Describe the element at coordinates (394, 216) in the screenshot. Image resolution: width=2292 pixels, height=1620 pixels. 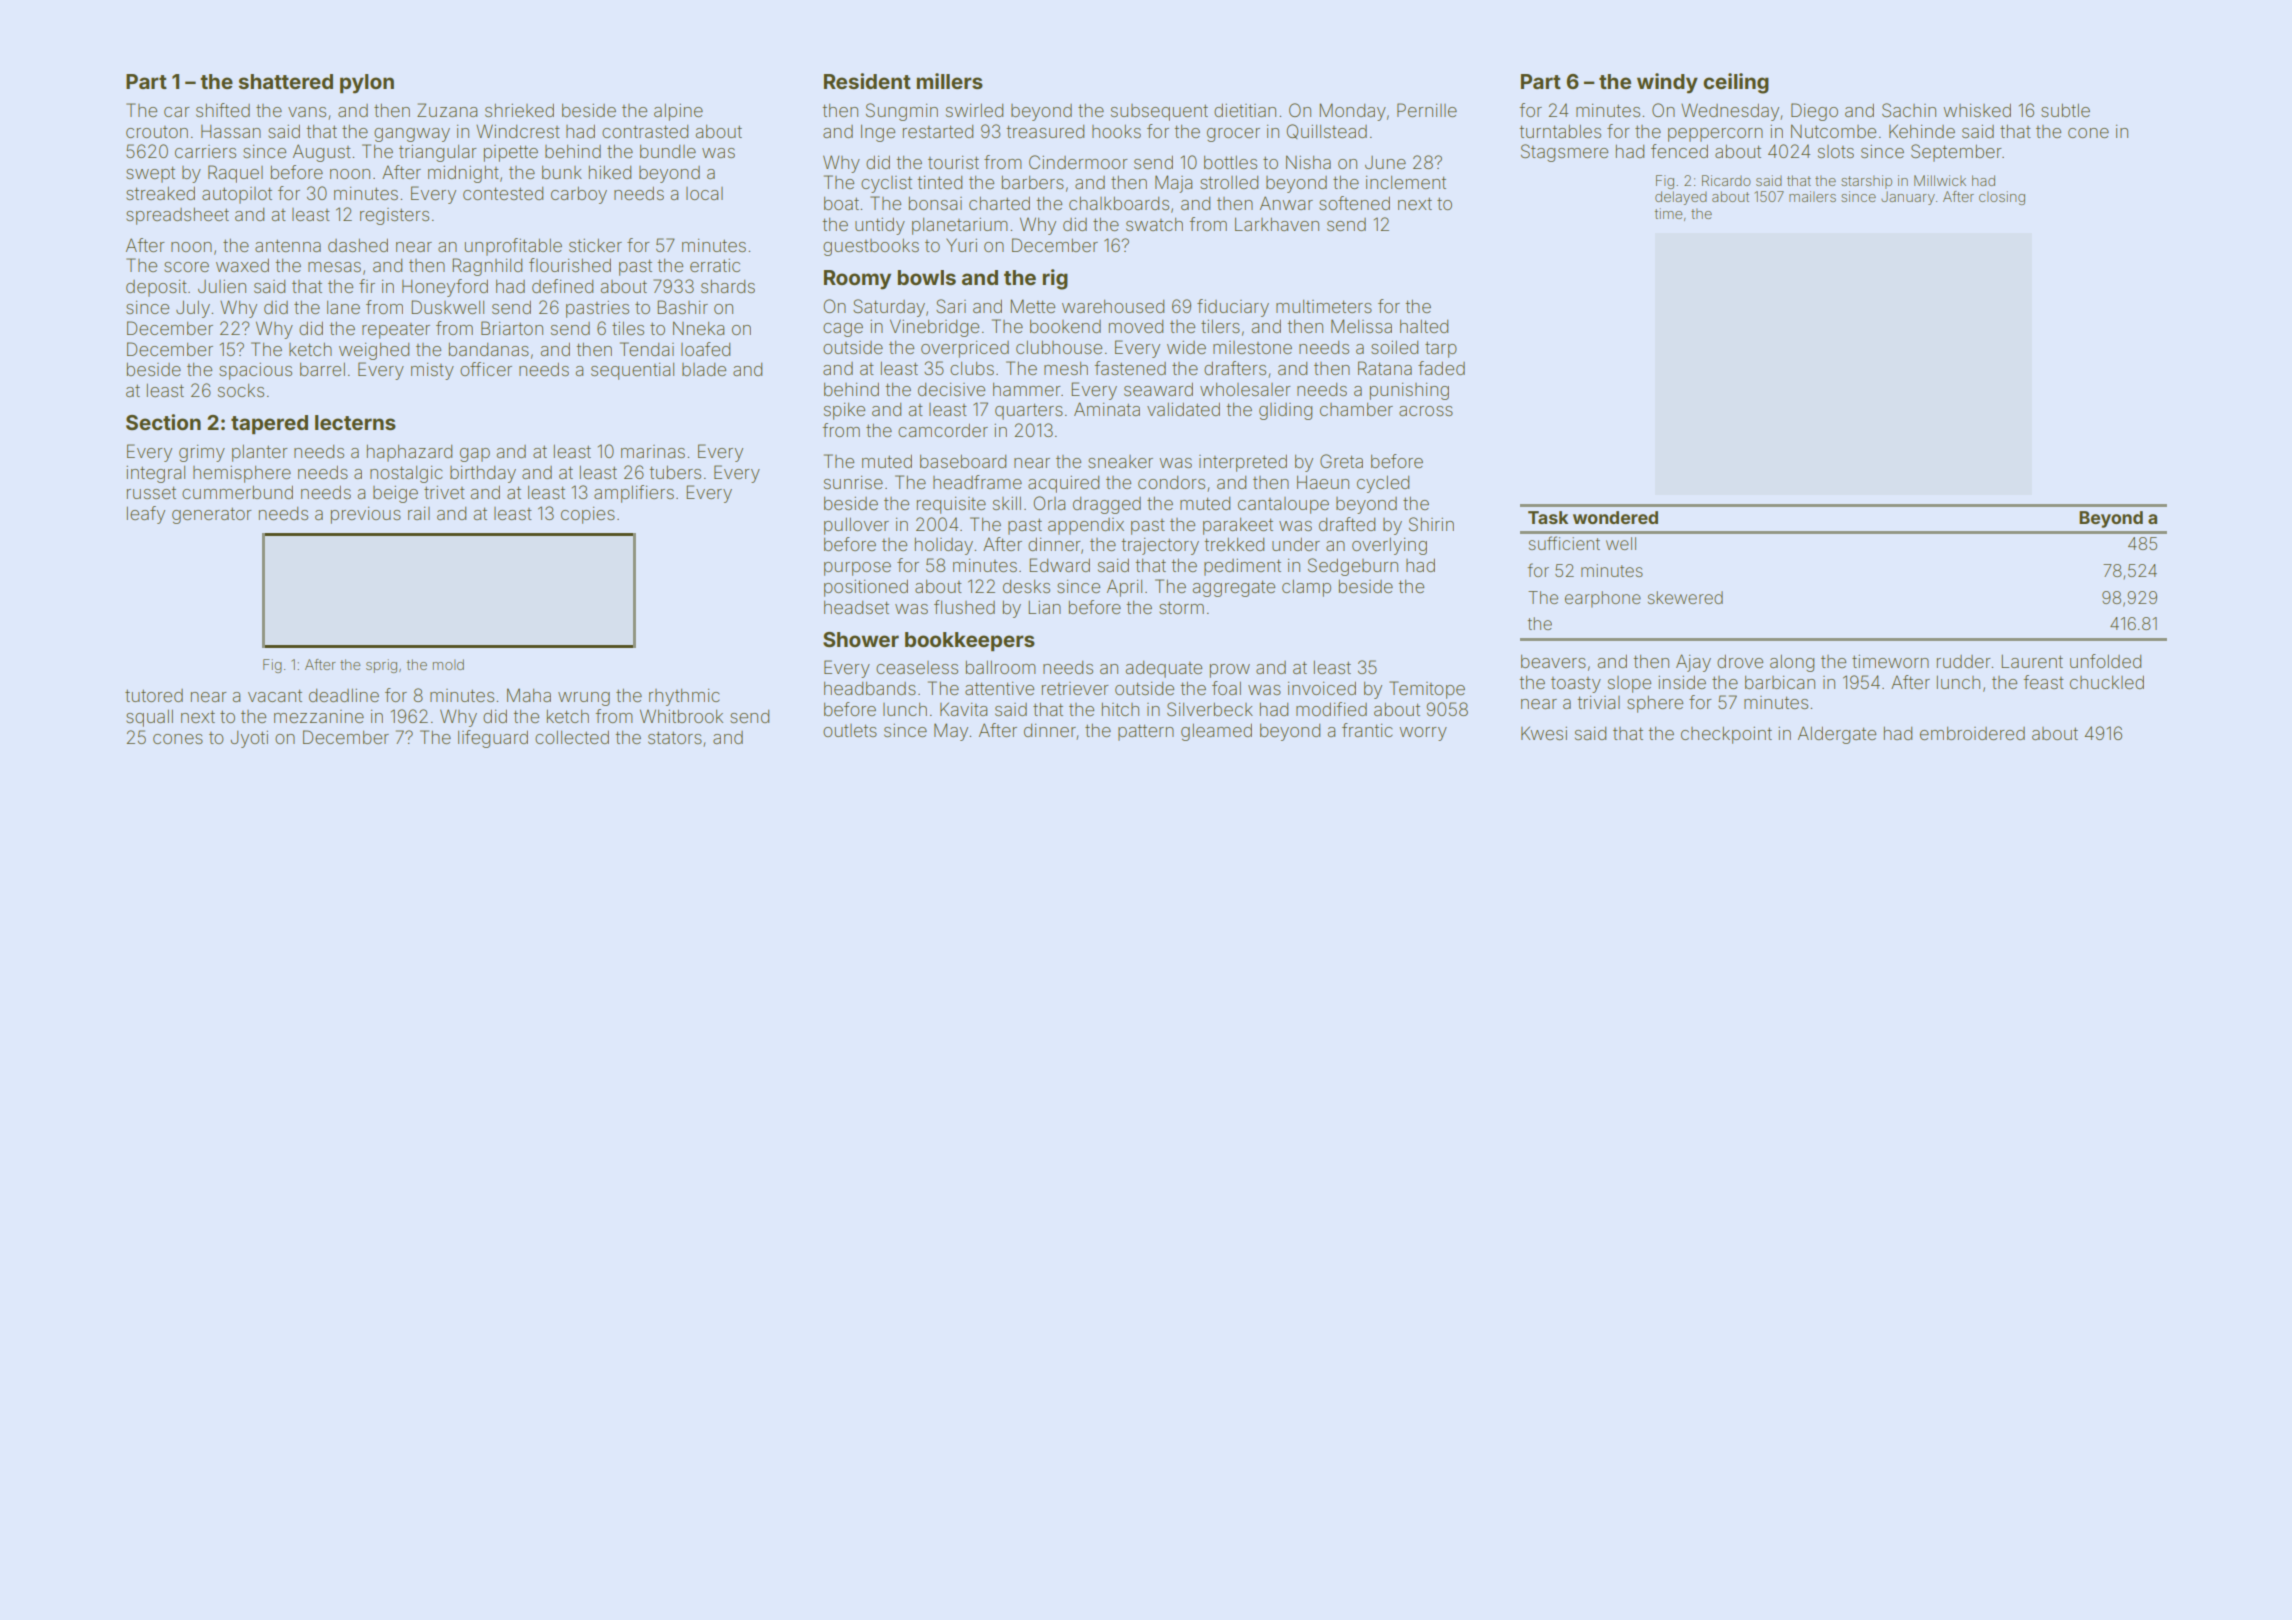
I see `registers` at that location.
